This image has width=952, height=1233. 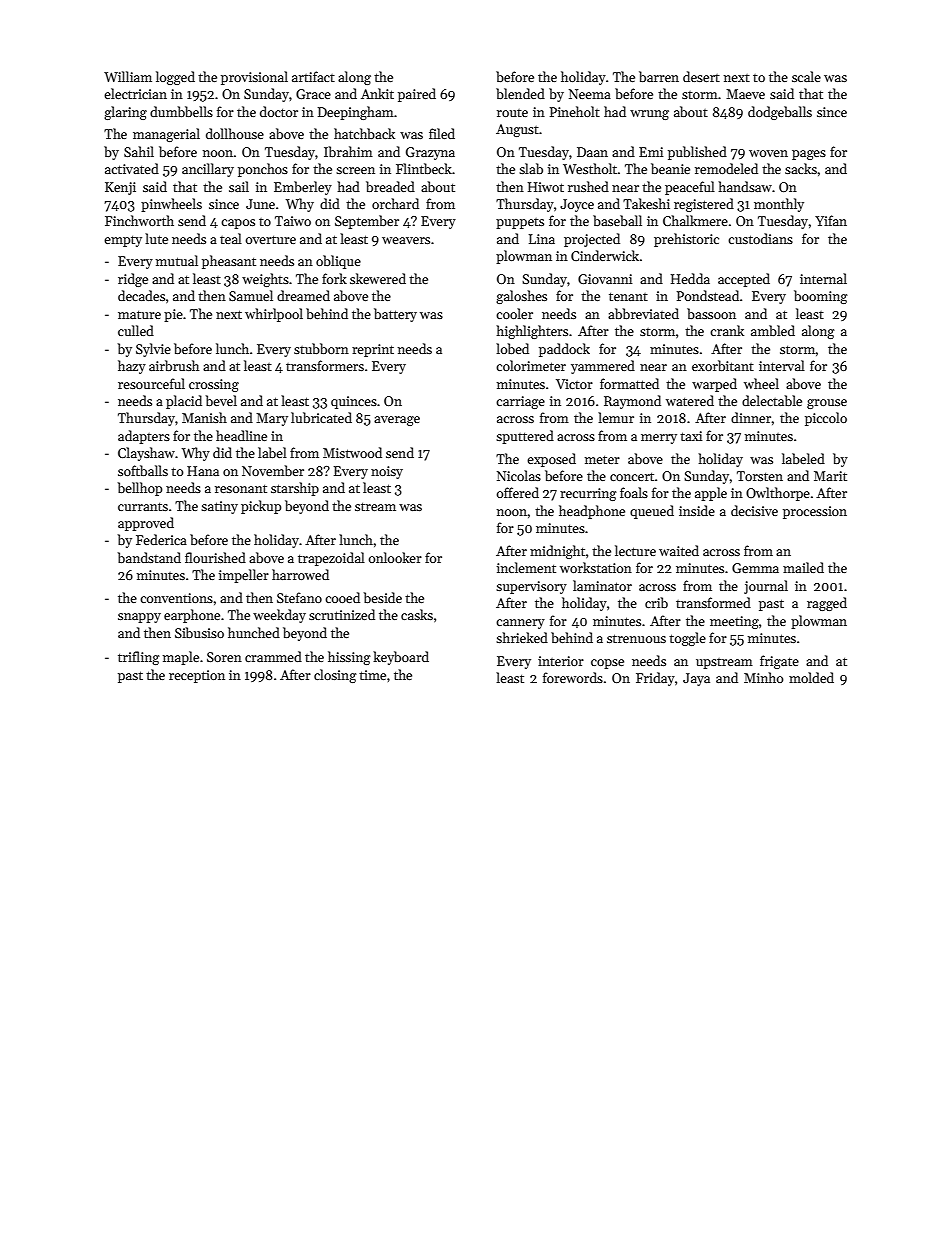 I want to click on lobed, so click(x=512, y=348).
